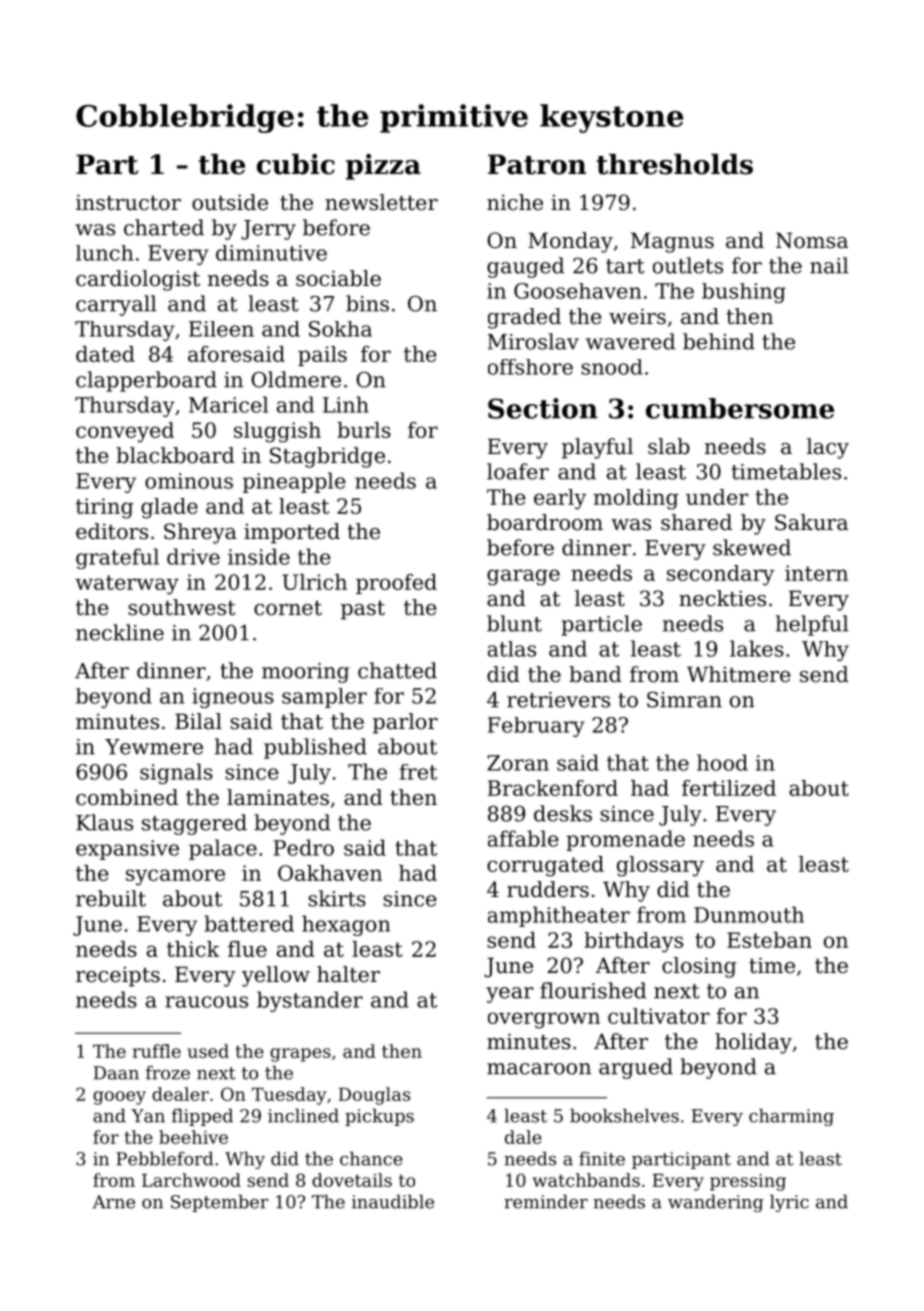 The height and width of the page is (1311, 924). What do you see at coordinates (278, 797) in the page?
I see `laminates` at bounding box center [278, 797].
